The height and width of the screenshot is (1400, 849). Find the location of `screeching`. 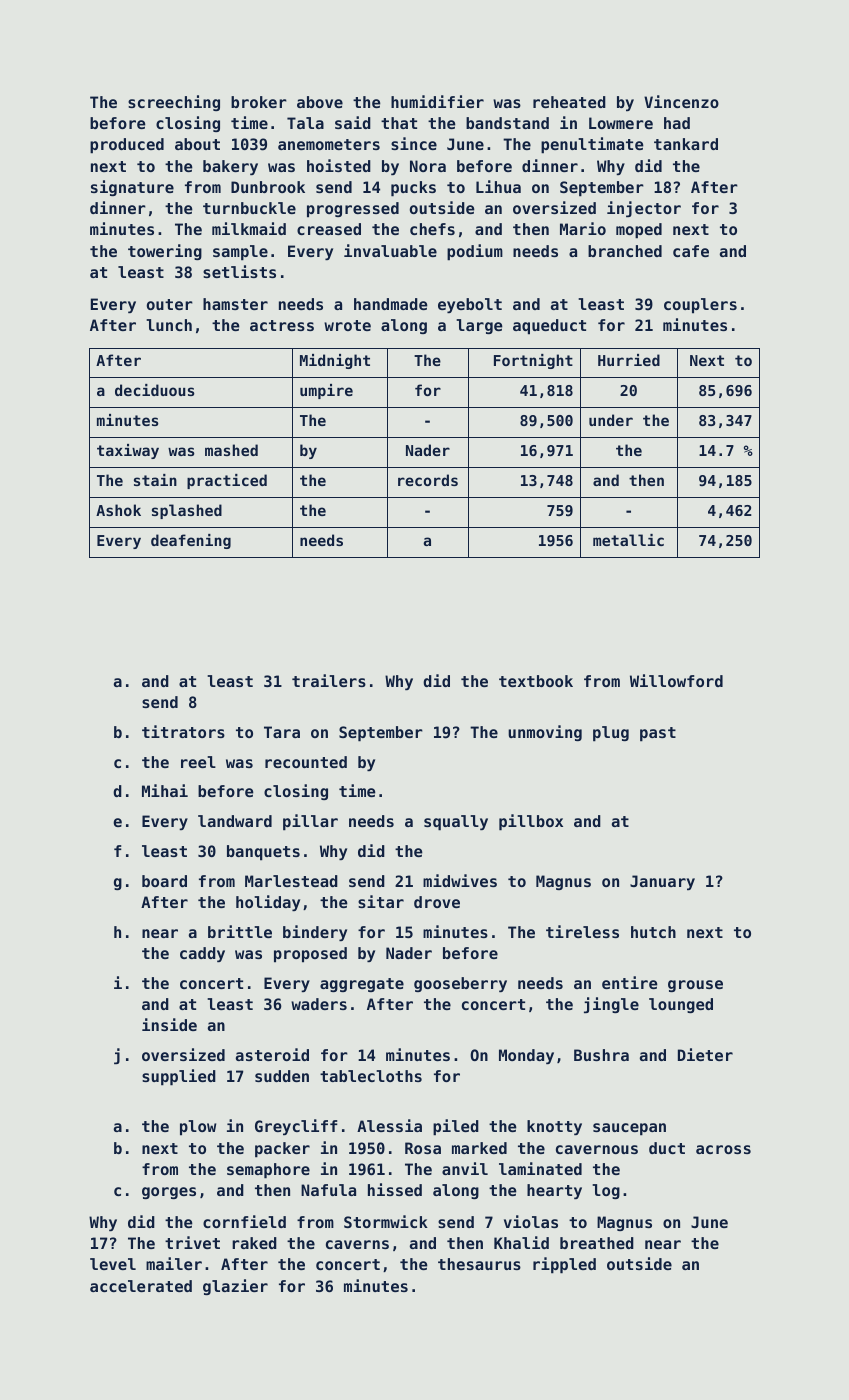

screeching is located at coordinates (174, 103).
